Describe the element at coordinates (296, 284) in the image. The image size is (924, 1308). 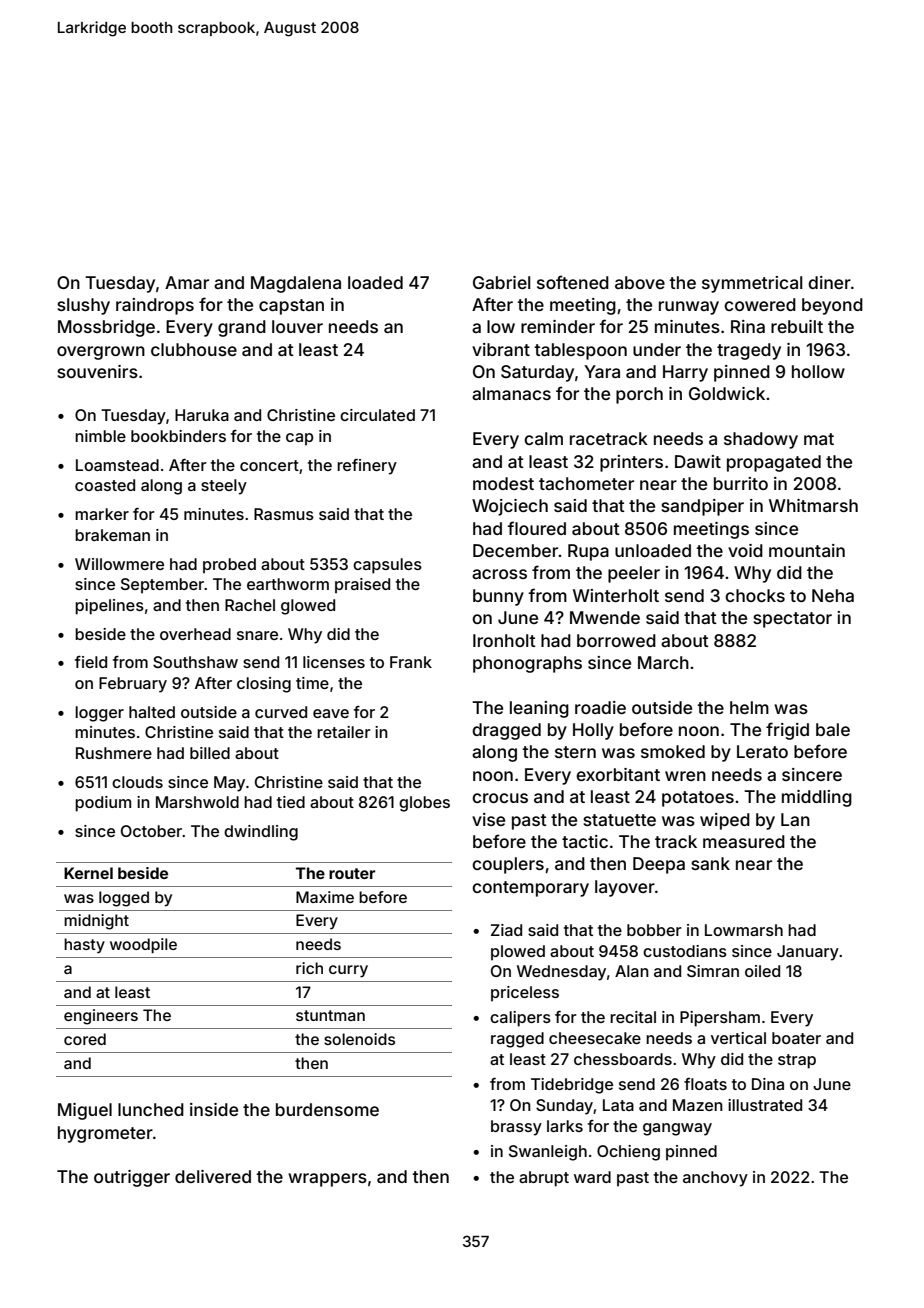
I see `Magdalena` at that location.
